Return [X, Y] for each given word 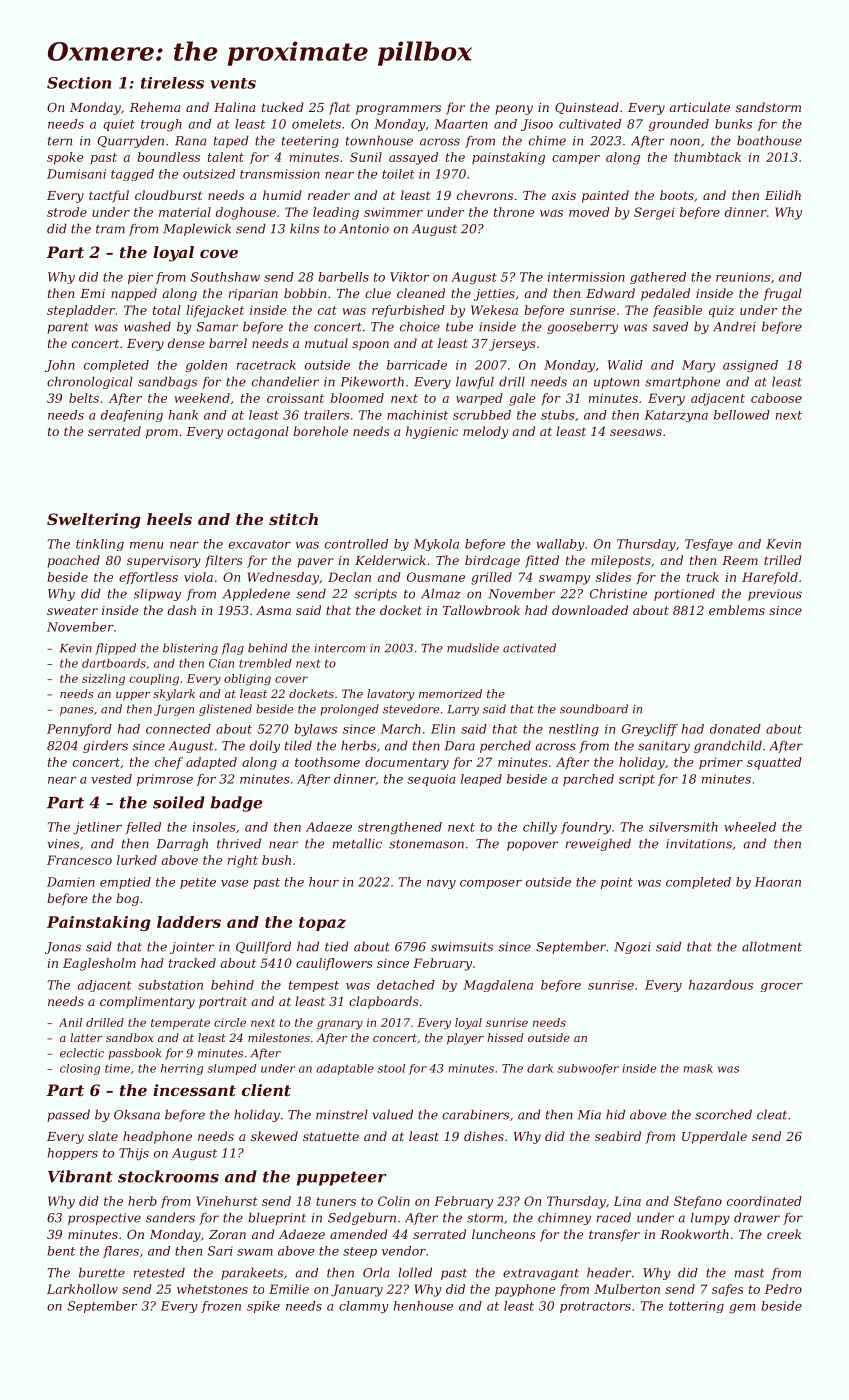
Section [79, 83]
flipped [115, 649]
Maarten [461, 124]
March [401, 729]
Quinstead [587, 108]
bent [61, 1251]
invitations [699, 844]
